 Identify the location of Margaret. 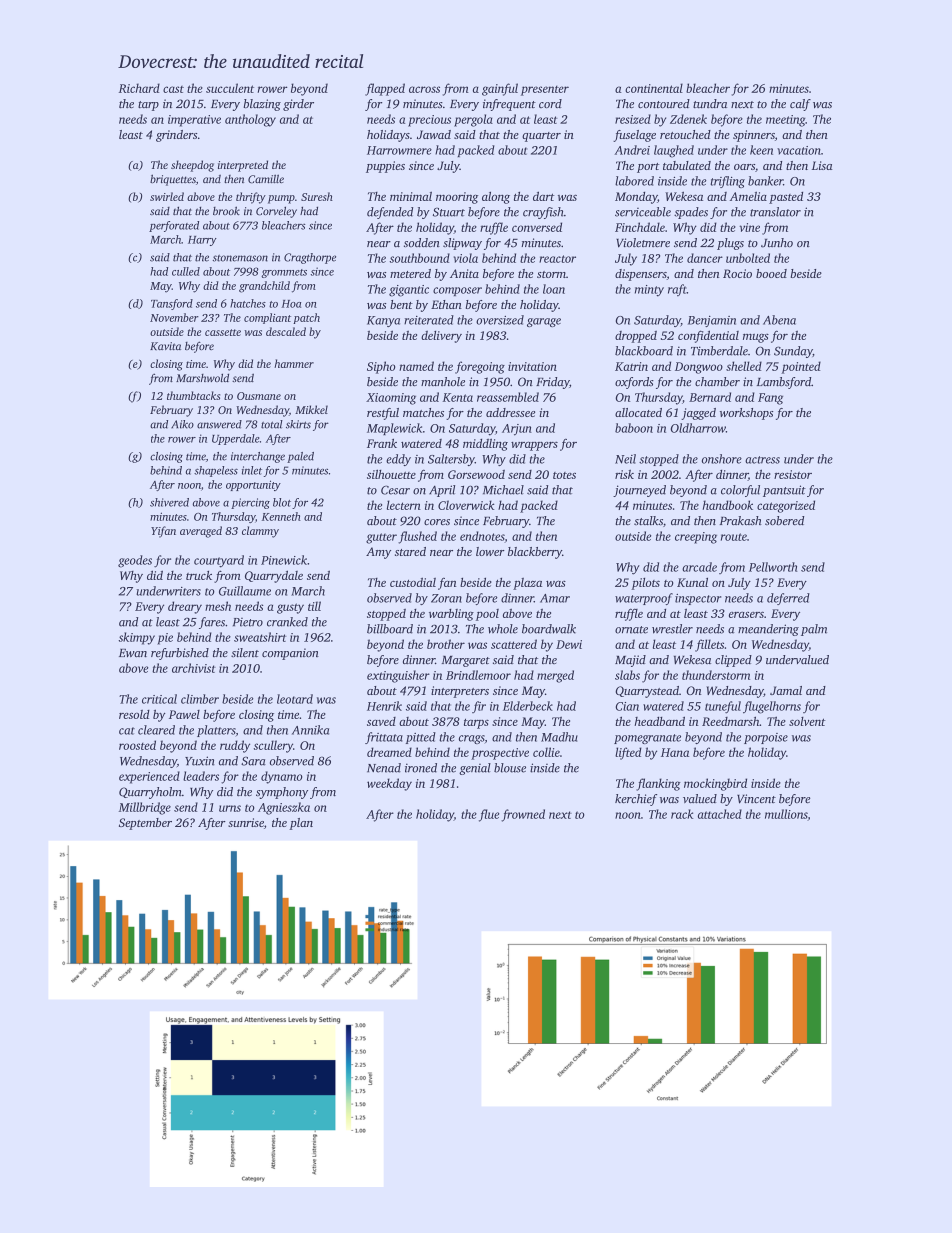
(466, 661).
